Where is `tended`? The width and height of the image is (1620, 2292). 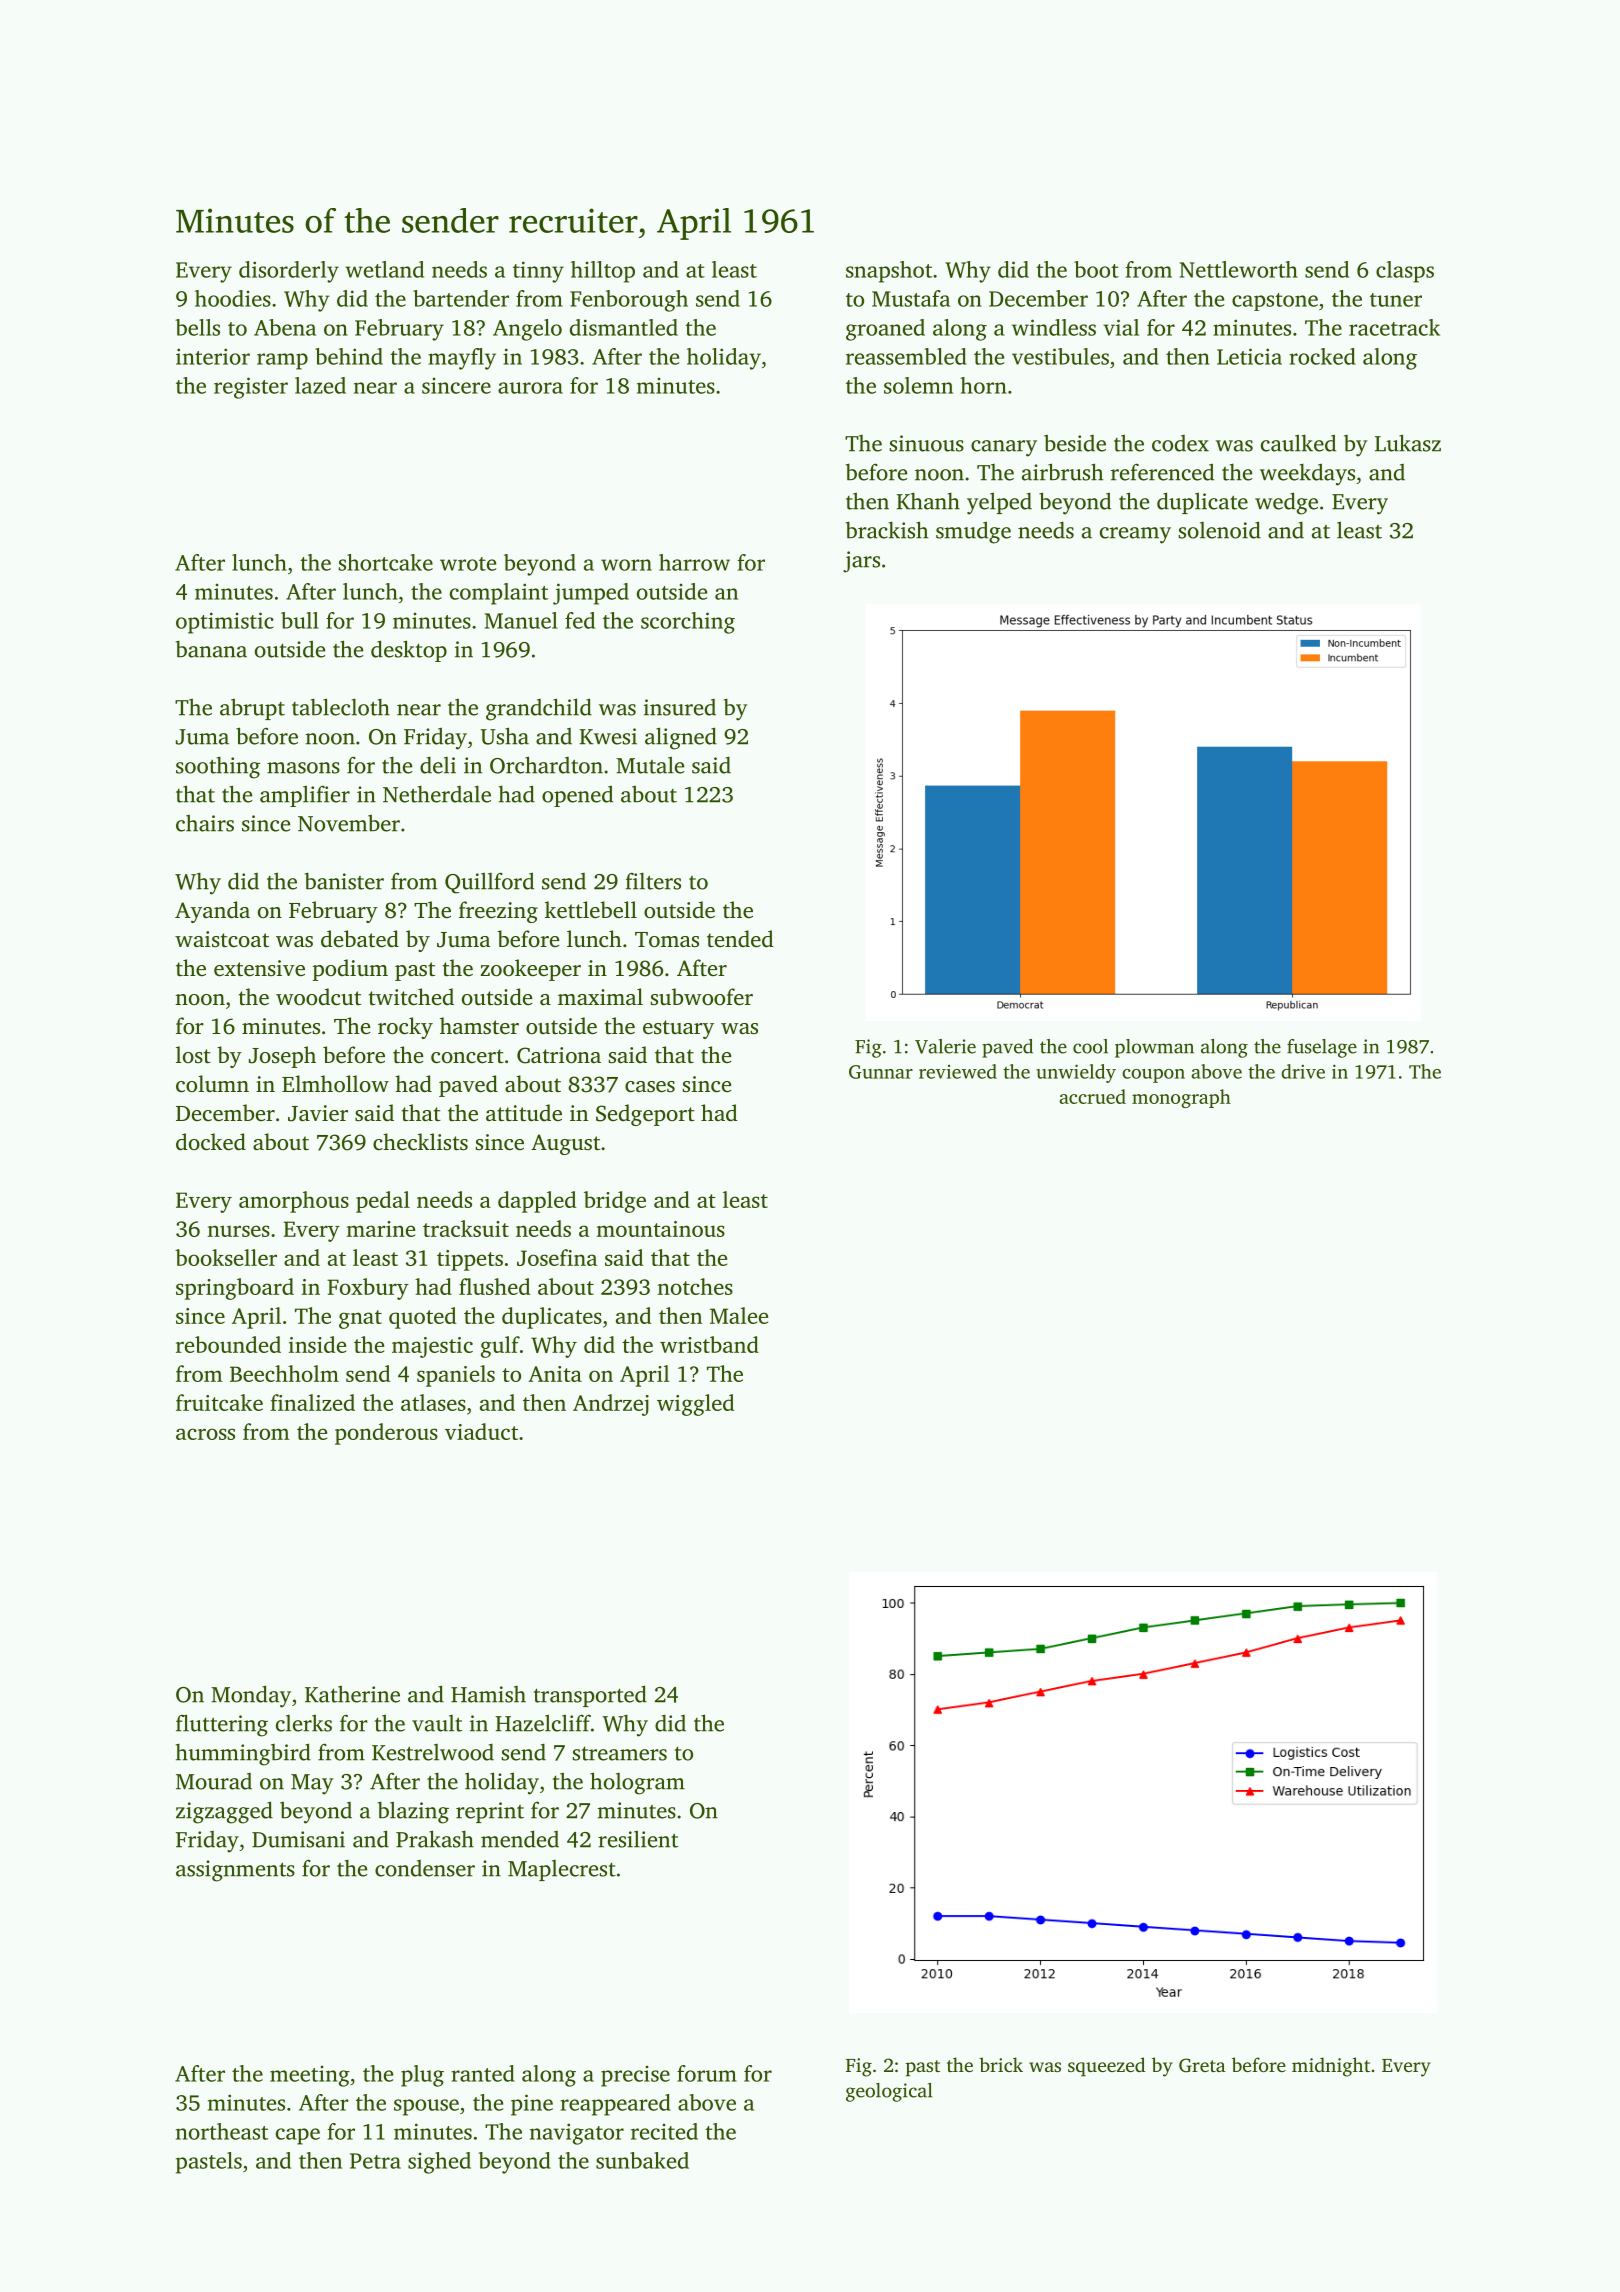 tended is located at coordinates (740, 939).
